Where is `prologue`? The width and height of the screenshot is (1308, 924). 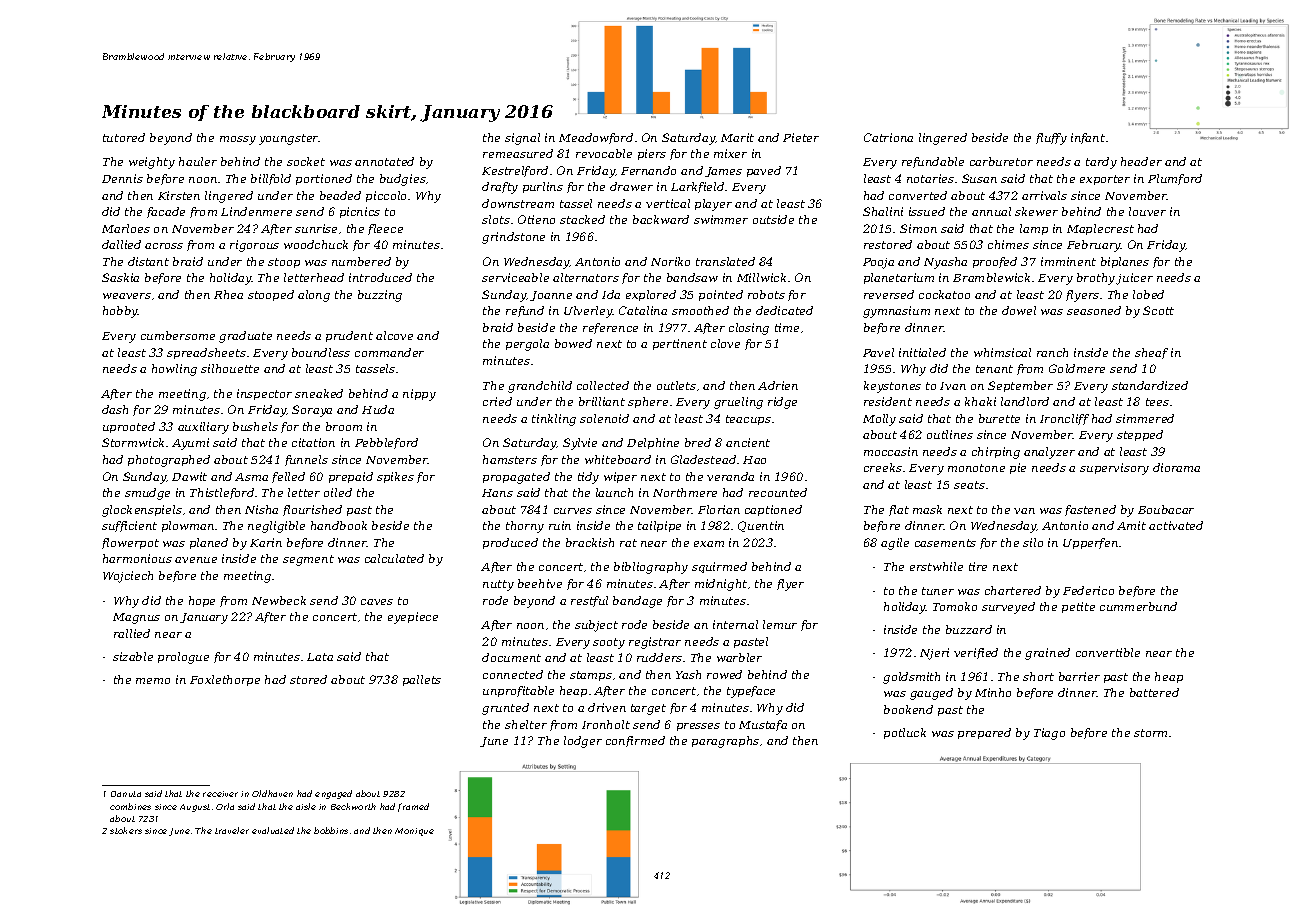 prologue is located at coordinates (183, 658).
